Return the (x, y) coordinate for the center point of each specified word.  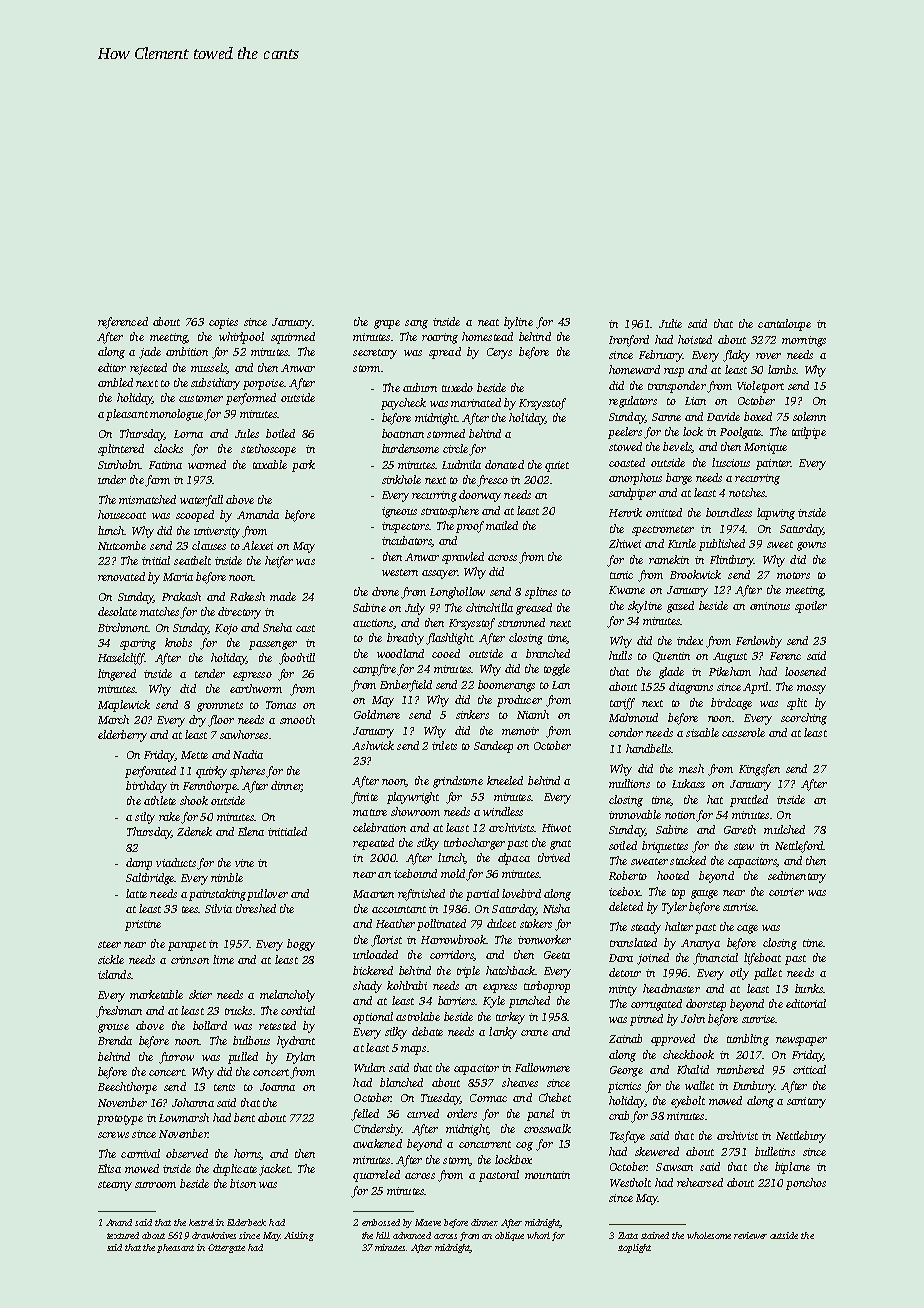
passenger (273, 645)
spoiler (811, 607)
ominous (770, 606)
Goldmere (377, 714)
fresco (492, 481)
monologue (176, 415)
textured (123, 1235)
